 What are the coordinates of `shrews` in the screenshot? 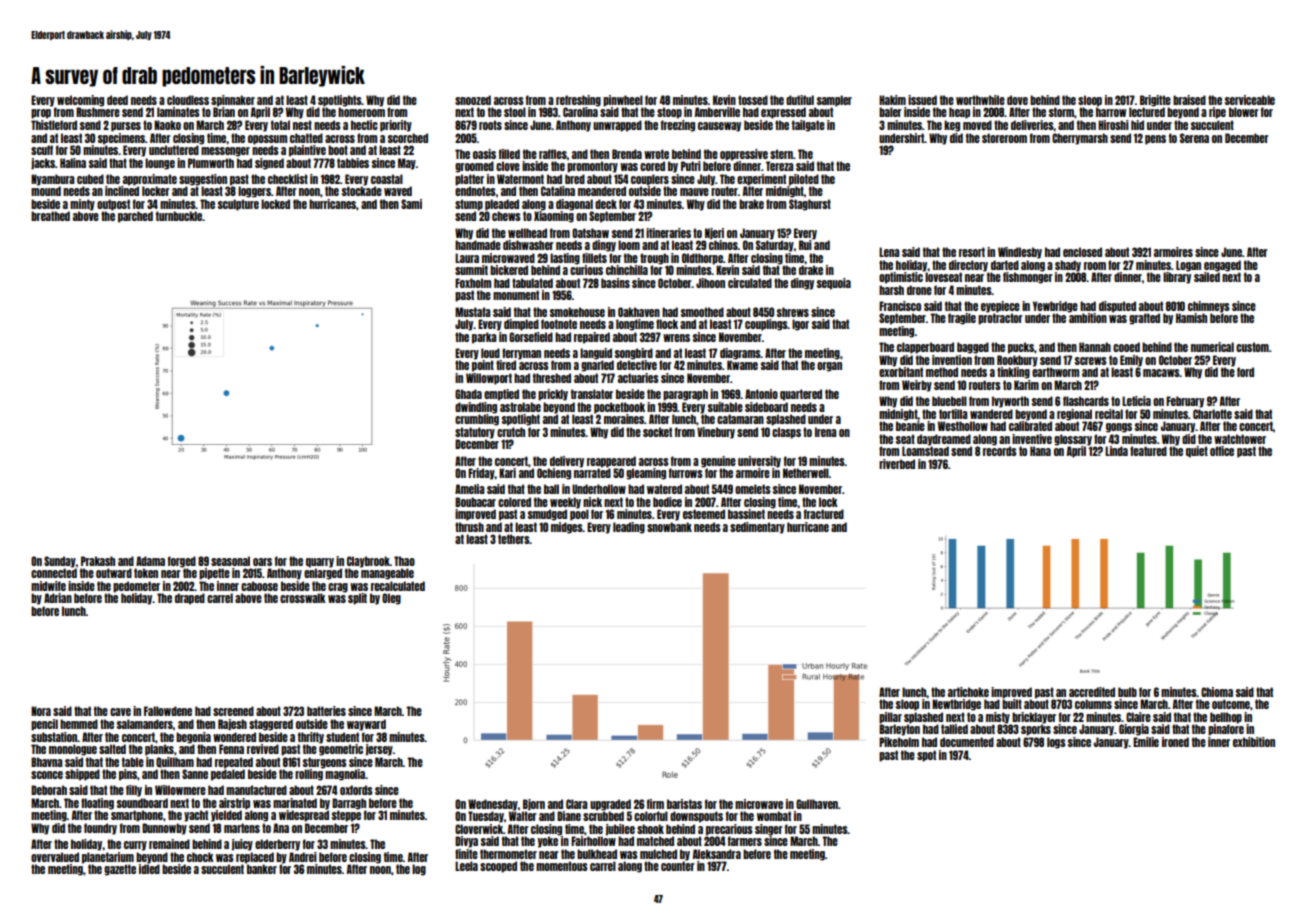 It's located at (793, 312).
